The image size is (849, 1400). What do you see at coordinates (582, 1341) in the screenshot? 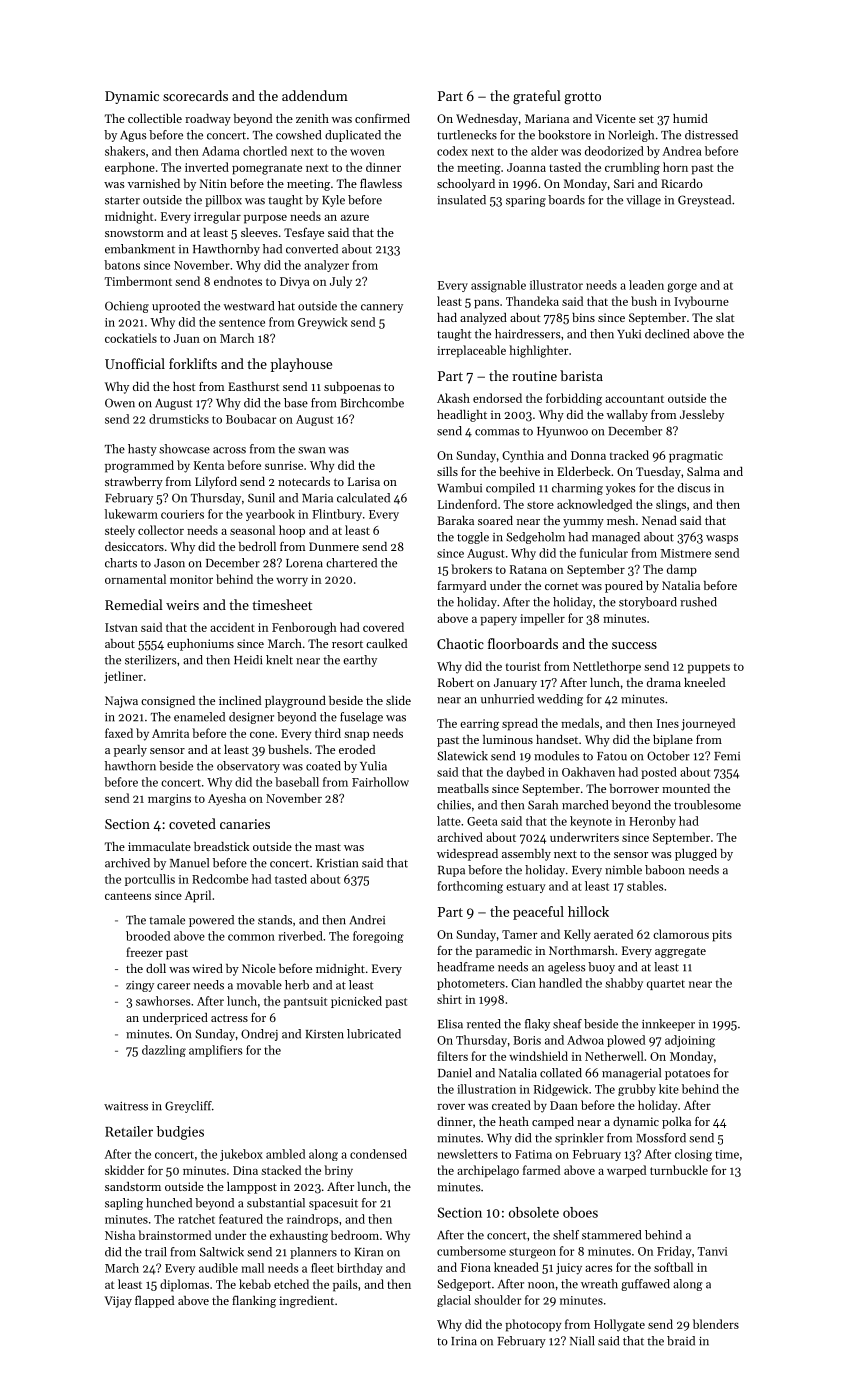
I see `Niall` at bounding box center [582, 1341].
